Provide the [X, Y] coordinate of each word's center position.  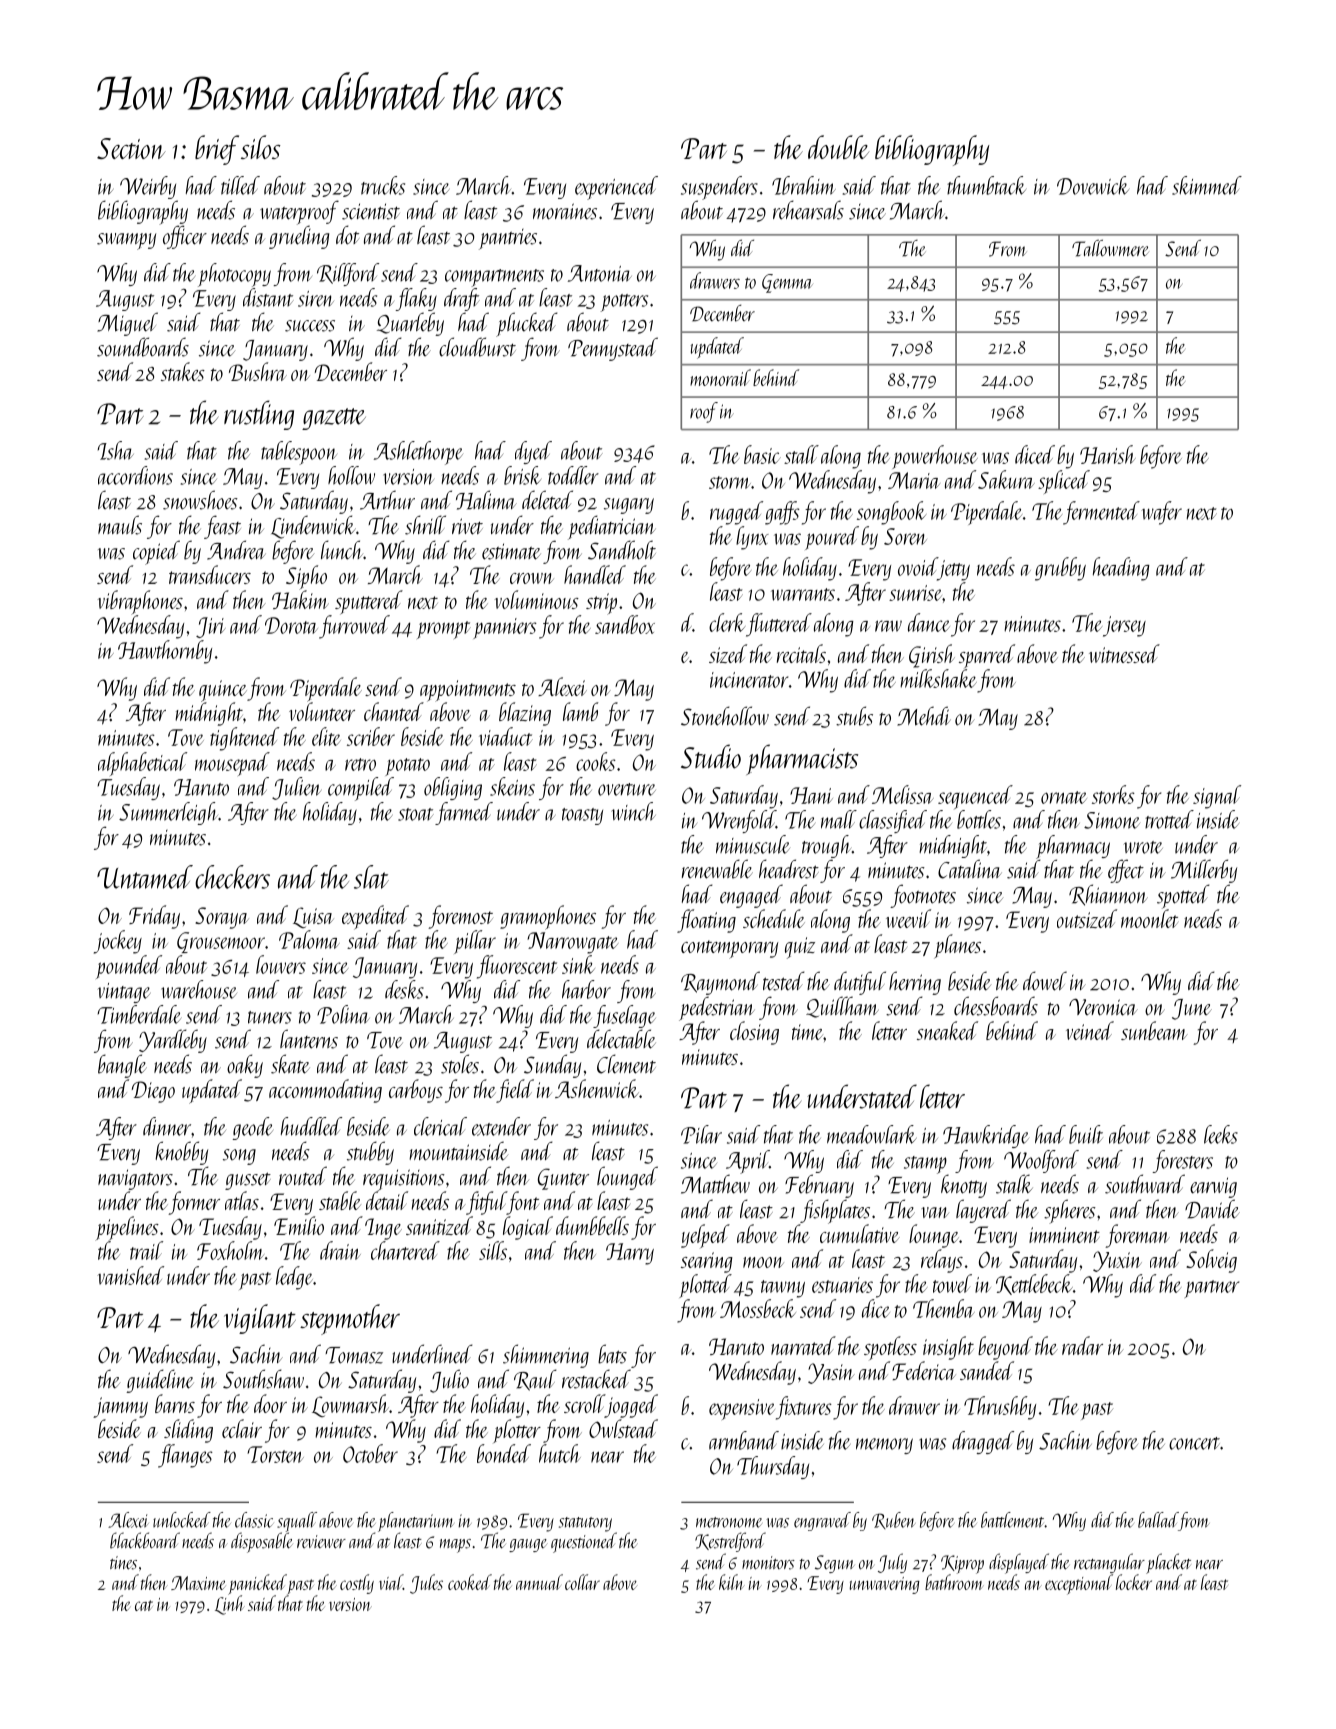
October [370, 1453]
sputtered [369, 602]
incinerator [749, 680]
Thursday [773, 1467]
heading [1121, 569]
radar [1082, 1345]
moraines [565, 211]
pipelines [127, 1228]
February [819, 1186]
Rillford [348, 274]
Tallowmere [1110, 248]
